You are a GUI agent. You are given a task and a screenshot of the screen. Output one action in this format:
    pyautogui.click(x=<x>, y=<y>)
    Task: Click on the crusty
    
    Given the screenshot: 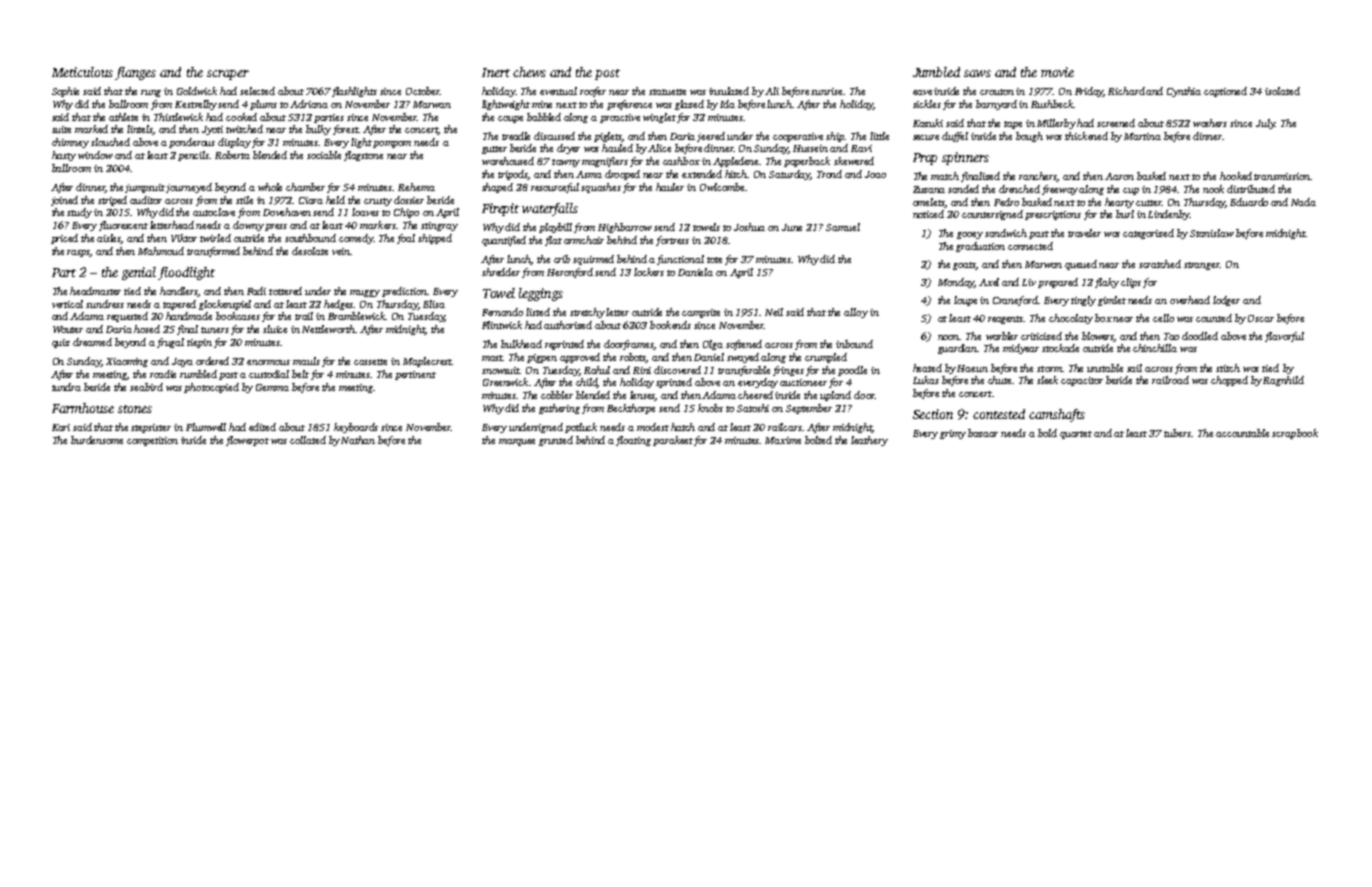 What is the action you would take?
    pyautogui.click(x=378, y=202)
